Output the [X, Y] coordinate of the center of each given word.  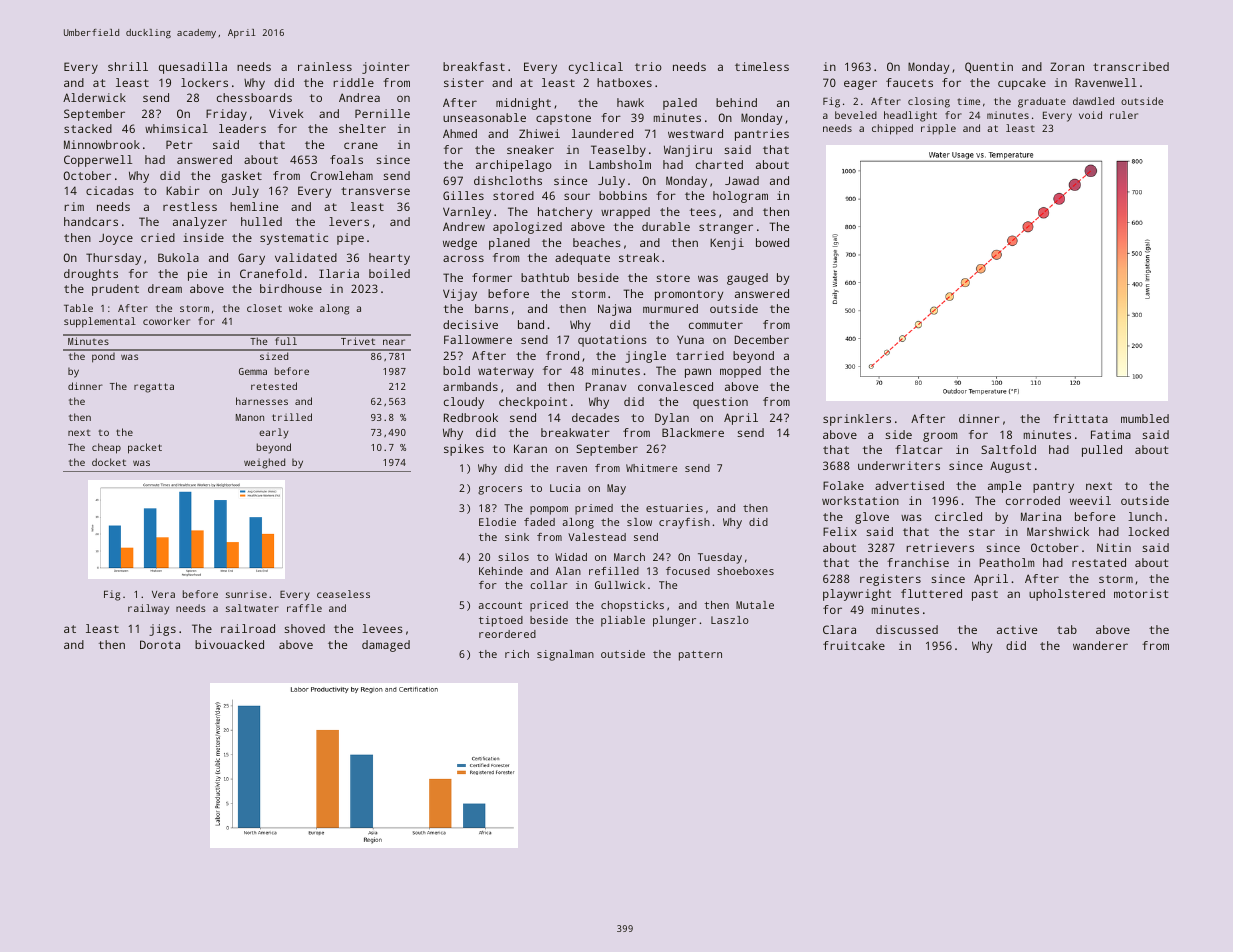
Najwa [614, 310]
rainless [325, 66]
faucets [909, 82]
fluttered [931, 593]
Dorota [160, 644]
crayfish [684, 523]
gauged [747, 279]
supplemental [100, 322]
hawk [630, 102]
